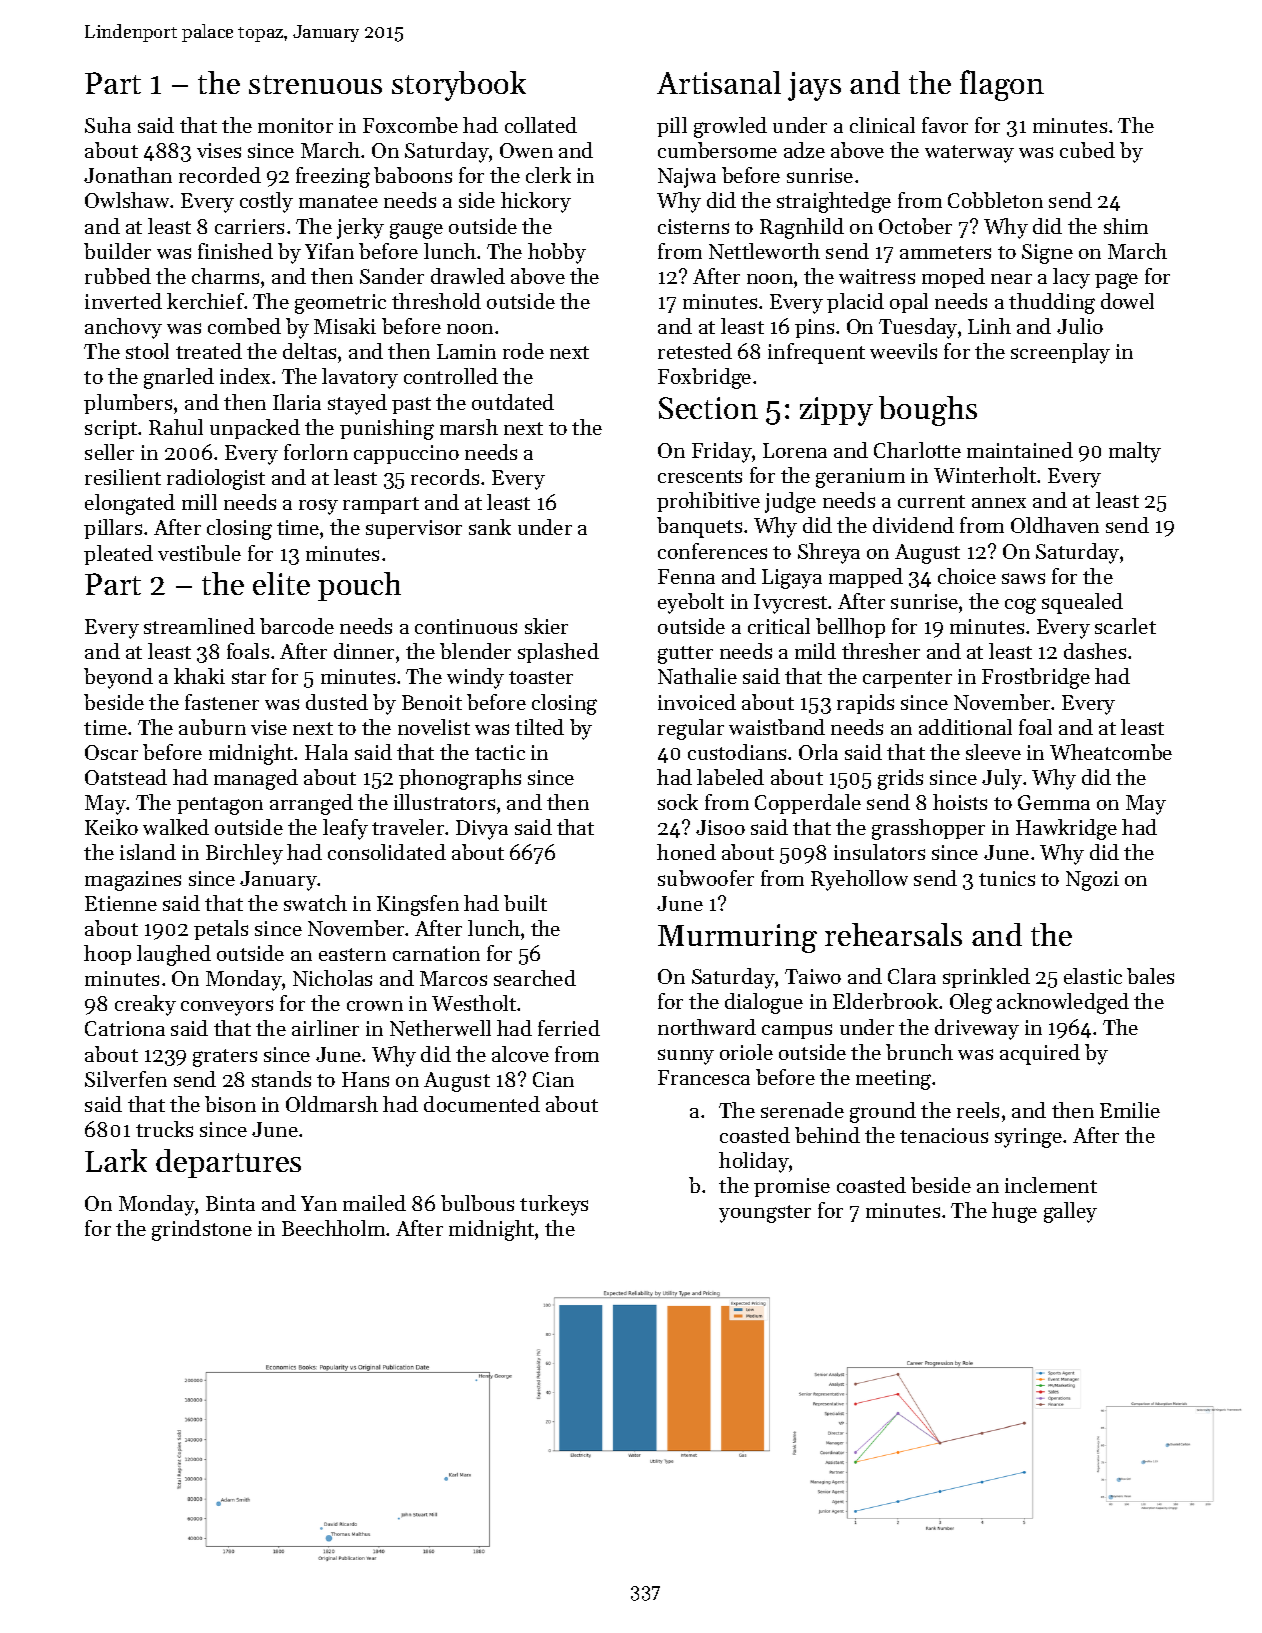  Describe the element at coordinates (108, 125) in the image. I see `Suha` at that location.
